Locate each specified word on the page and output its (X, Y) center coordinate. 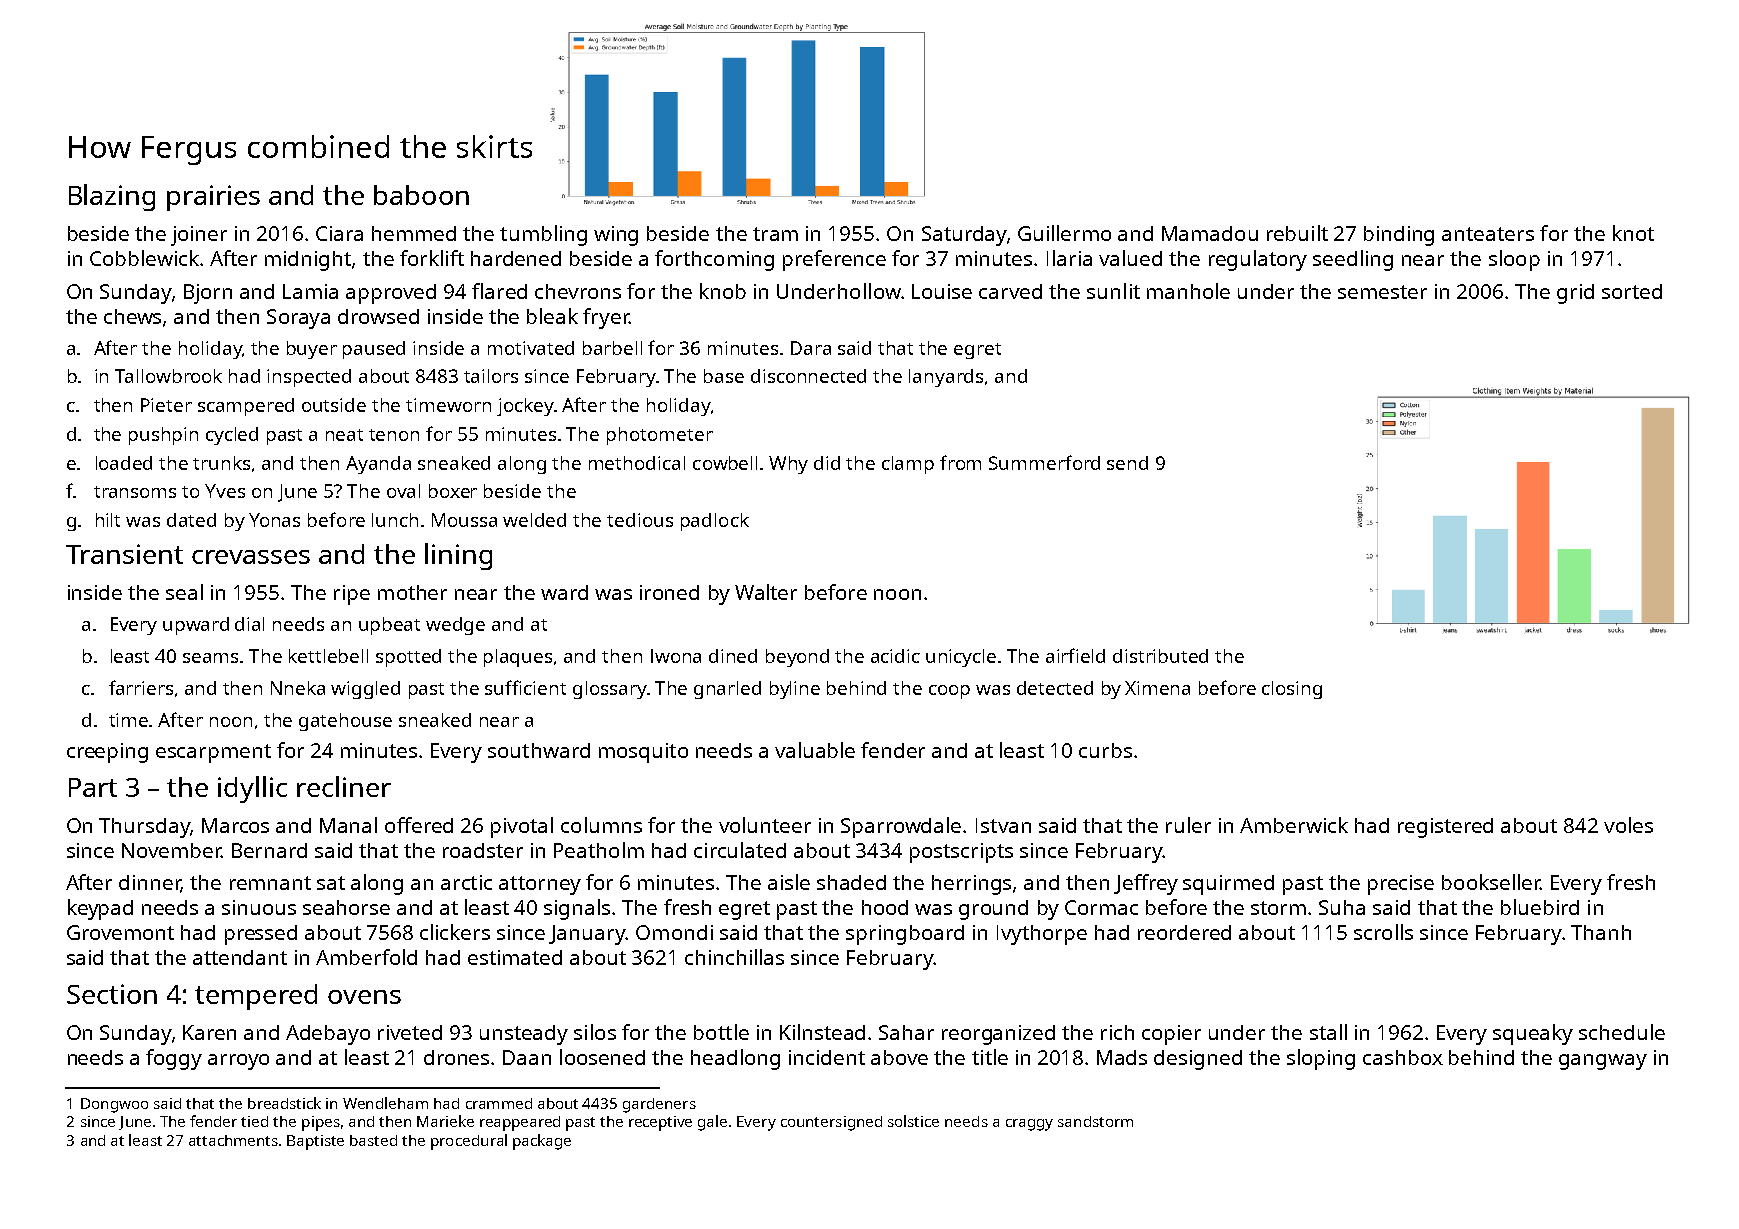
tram (775, 234)
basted (373, 1140)
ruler (1188, 825)
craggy (1029, 1125)
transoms (135, 492)
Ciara (339, 233)
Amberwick (1294, 825)
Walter (766, 592)
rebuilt (1297, 233)
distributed (1160, 656)
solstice (913, 1121)
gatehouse (345, 722)
